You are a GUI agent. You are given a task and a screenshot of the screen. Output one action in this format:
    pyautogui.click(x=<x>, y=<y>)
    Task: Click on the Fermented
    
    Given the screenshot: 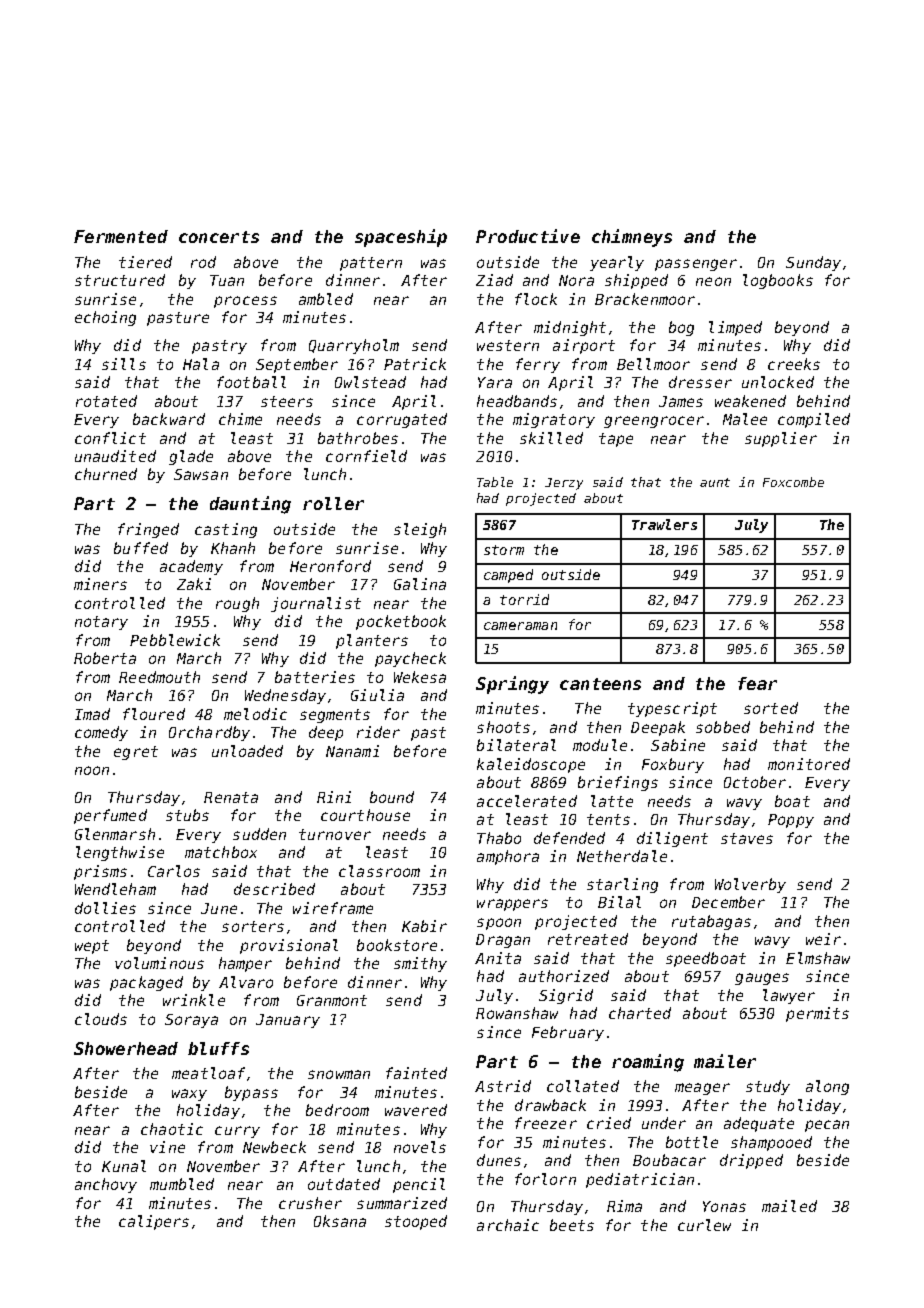 What is the action you would take?
    pyautogui.click(x=121, y=236)
